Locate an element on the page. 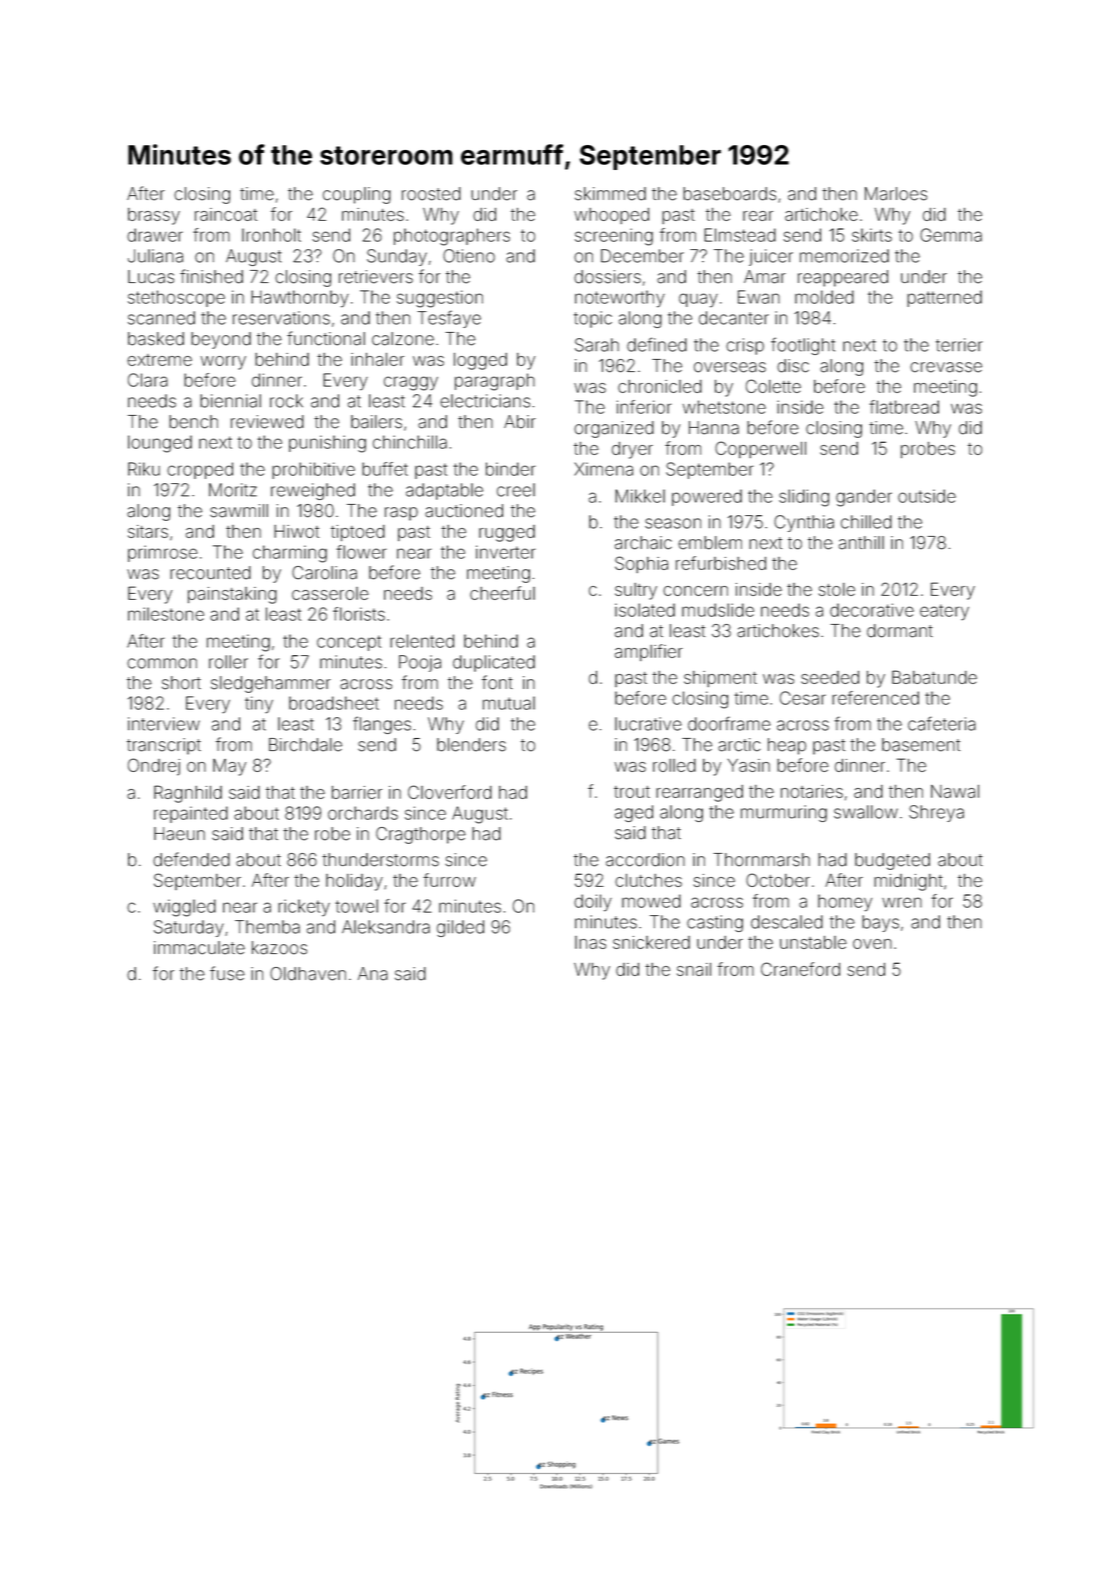  Babatunde is located at coordinates (934, 677).
